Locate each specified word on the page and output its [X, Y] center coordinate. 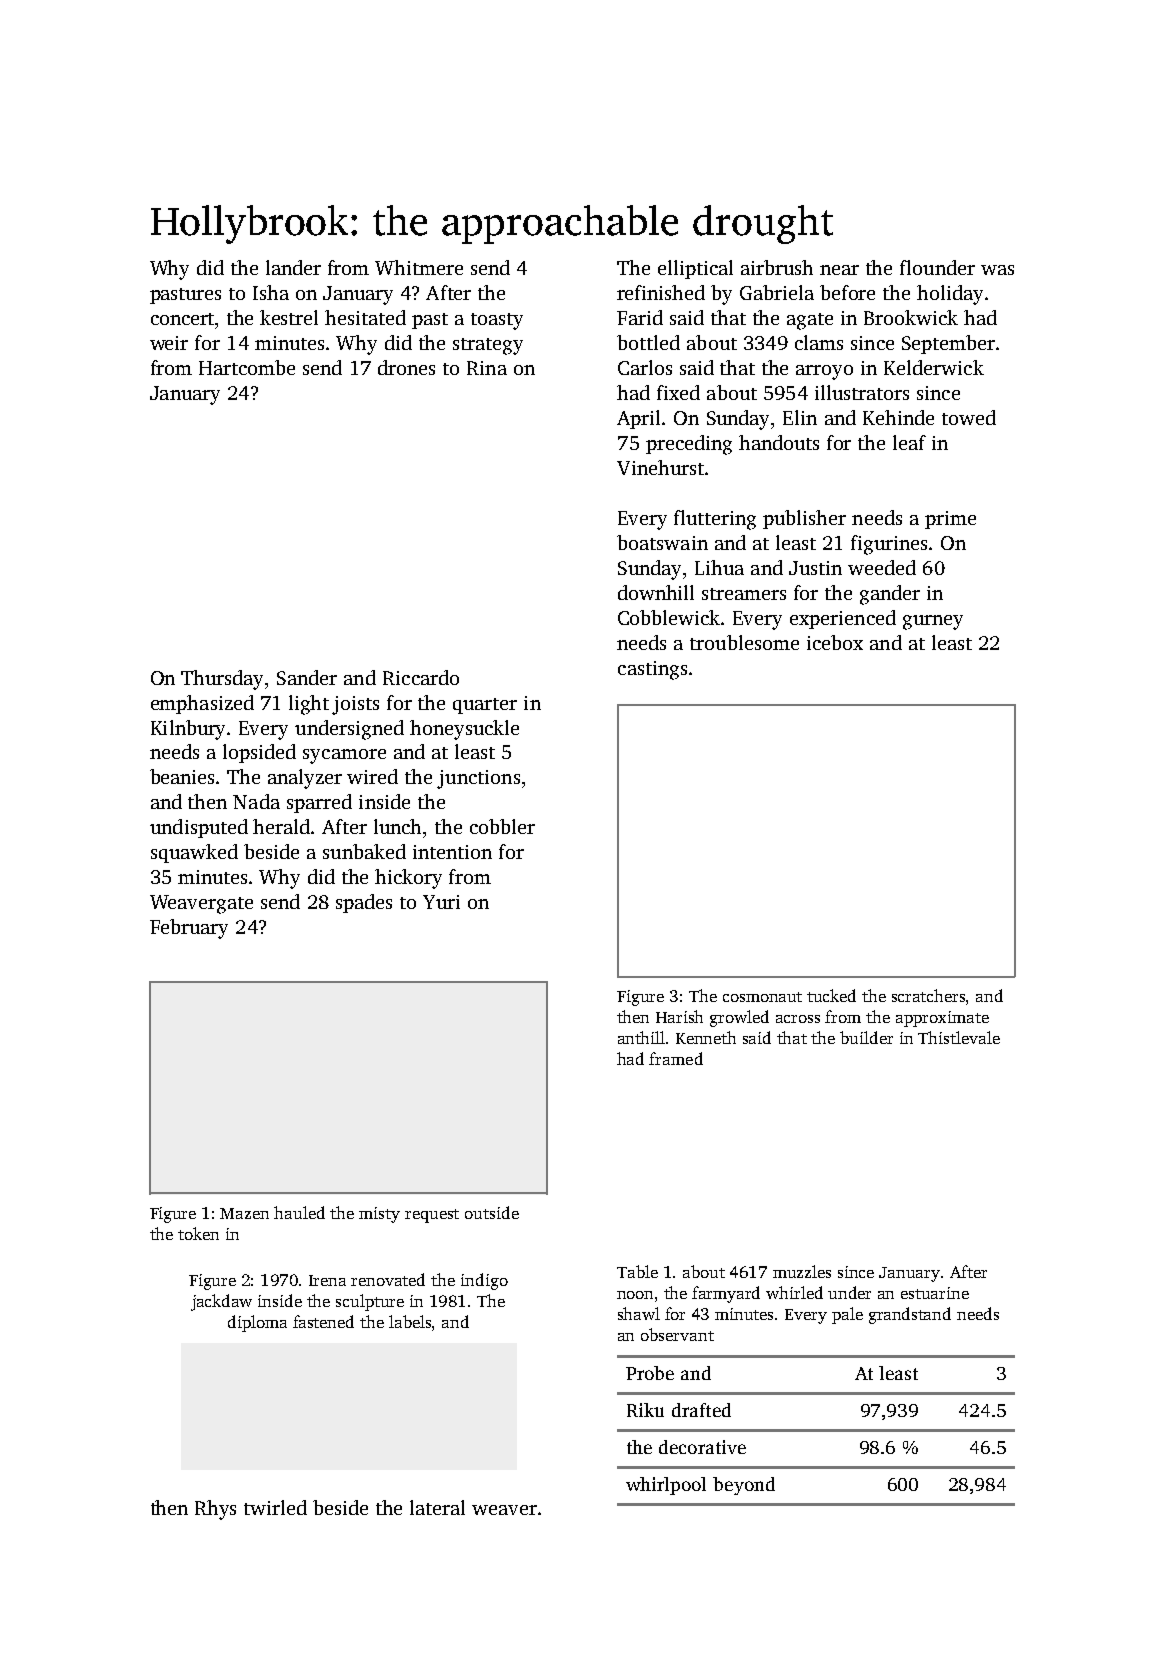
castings [652, 670]
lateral [437, 1507]
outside [492, 1212]
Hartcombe [247, 367]
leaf [909, 442]
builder [866, 1037]
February [189, 929]
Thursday [222, 680]
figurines [889, 545]
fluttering [715, 520]
